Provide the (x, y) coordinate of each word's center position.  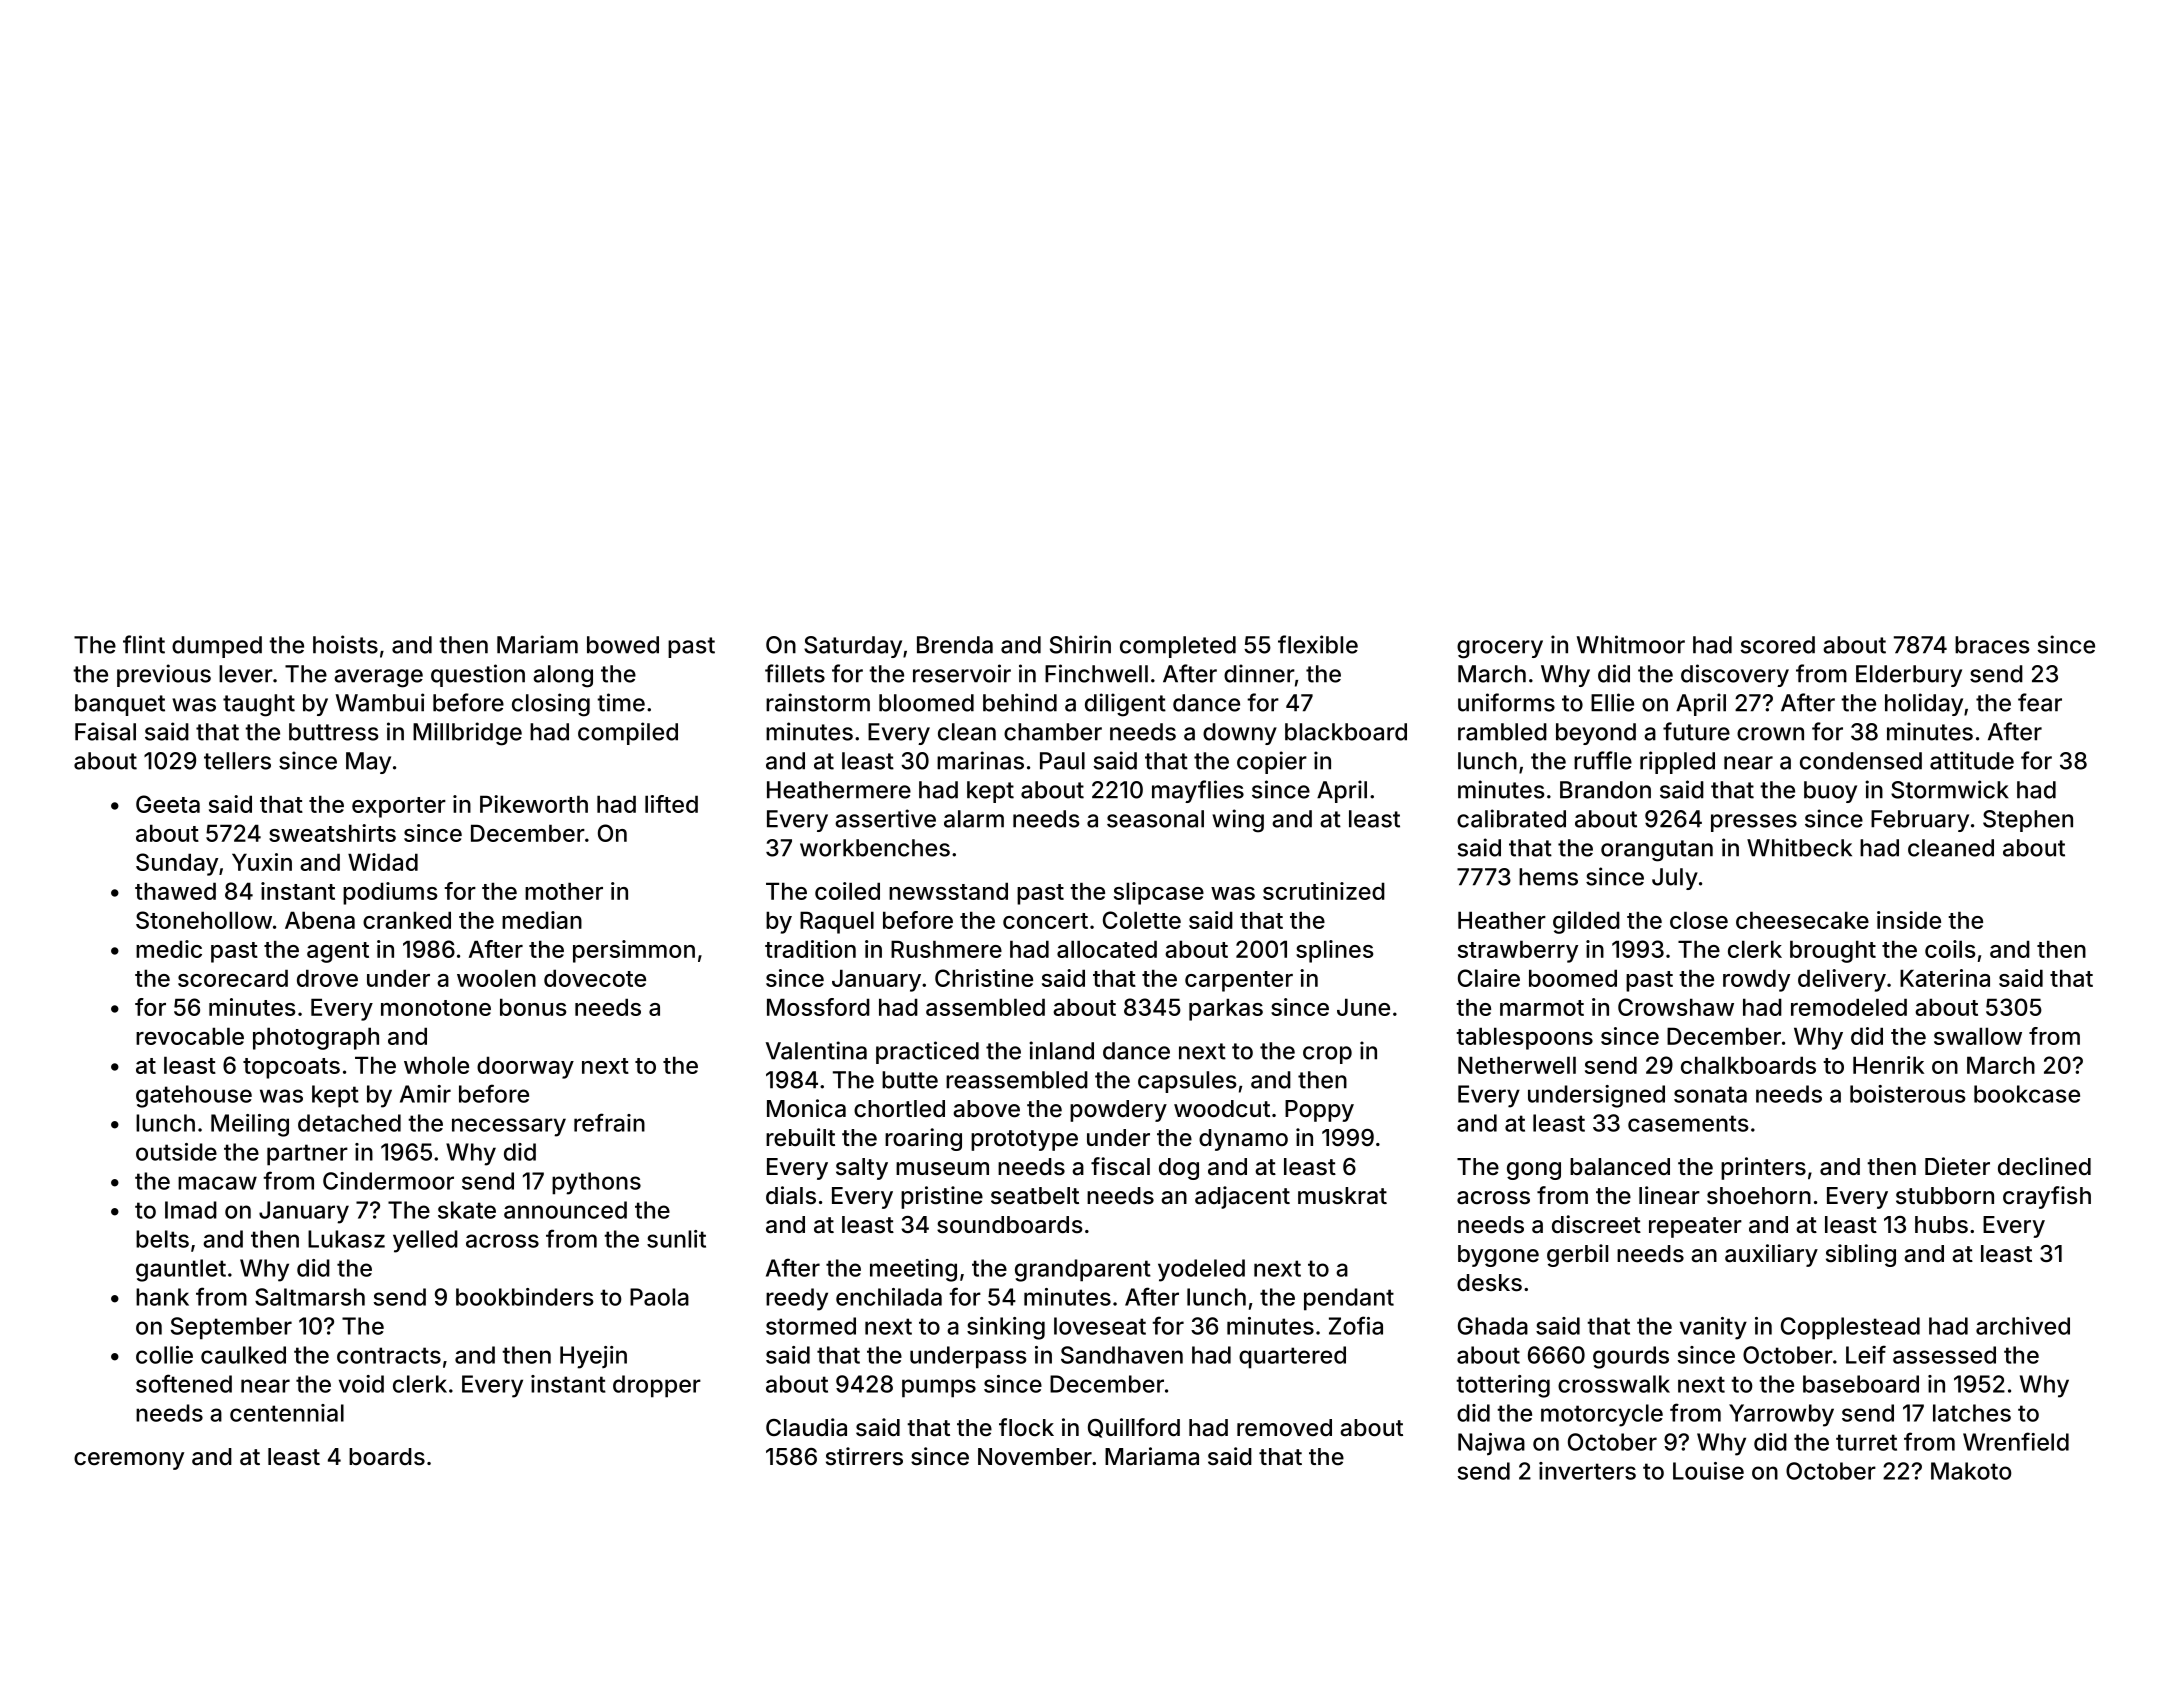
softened (184, 1383)
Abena (320, 920)
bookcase (2027, 1094)
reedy (797, 1299)
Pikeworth (534, 804)
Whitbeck (1799, 847)
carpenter (1239, 981)
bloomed (926, 703)
